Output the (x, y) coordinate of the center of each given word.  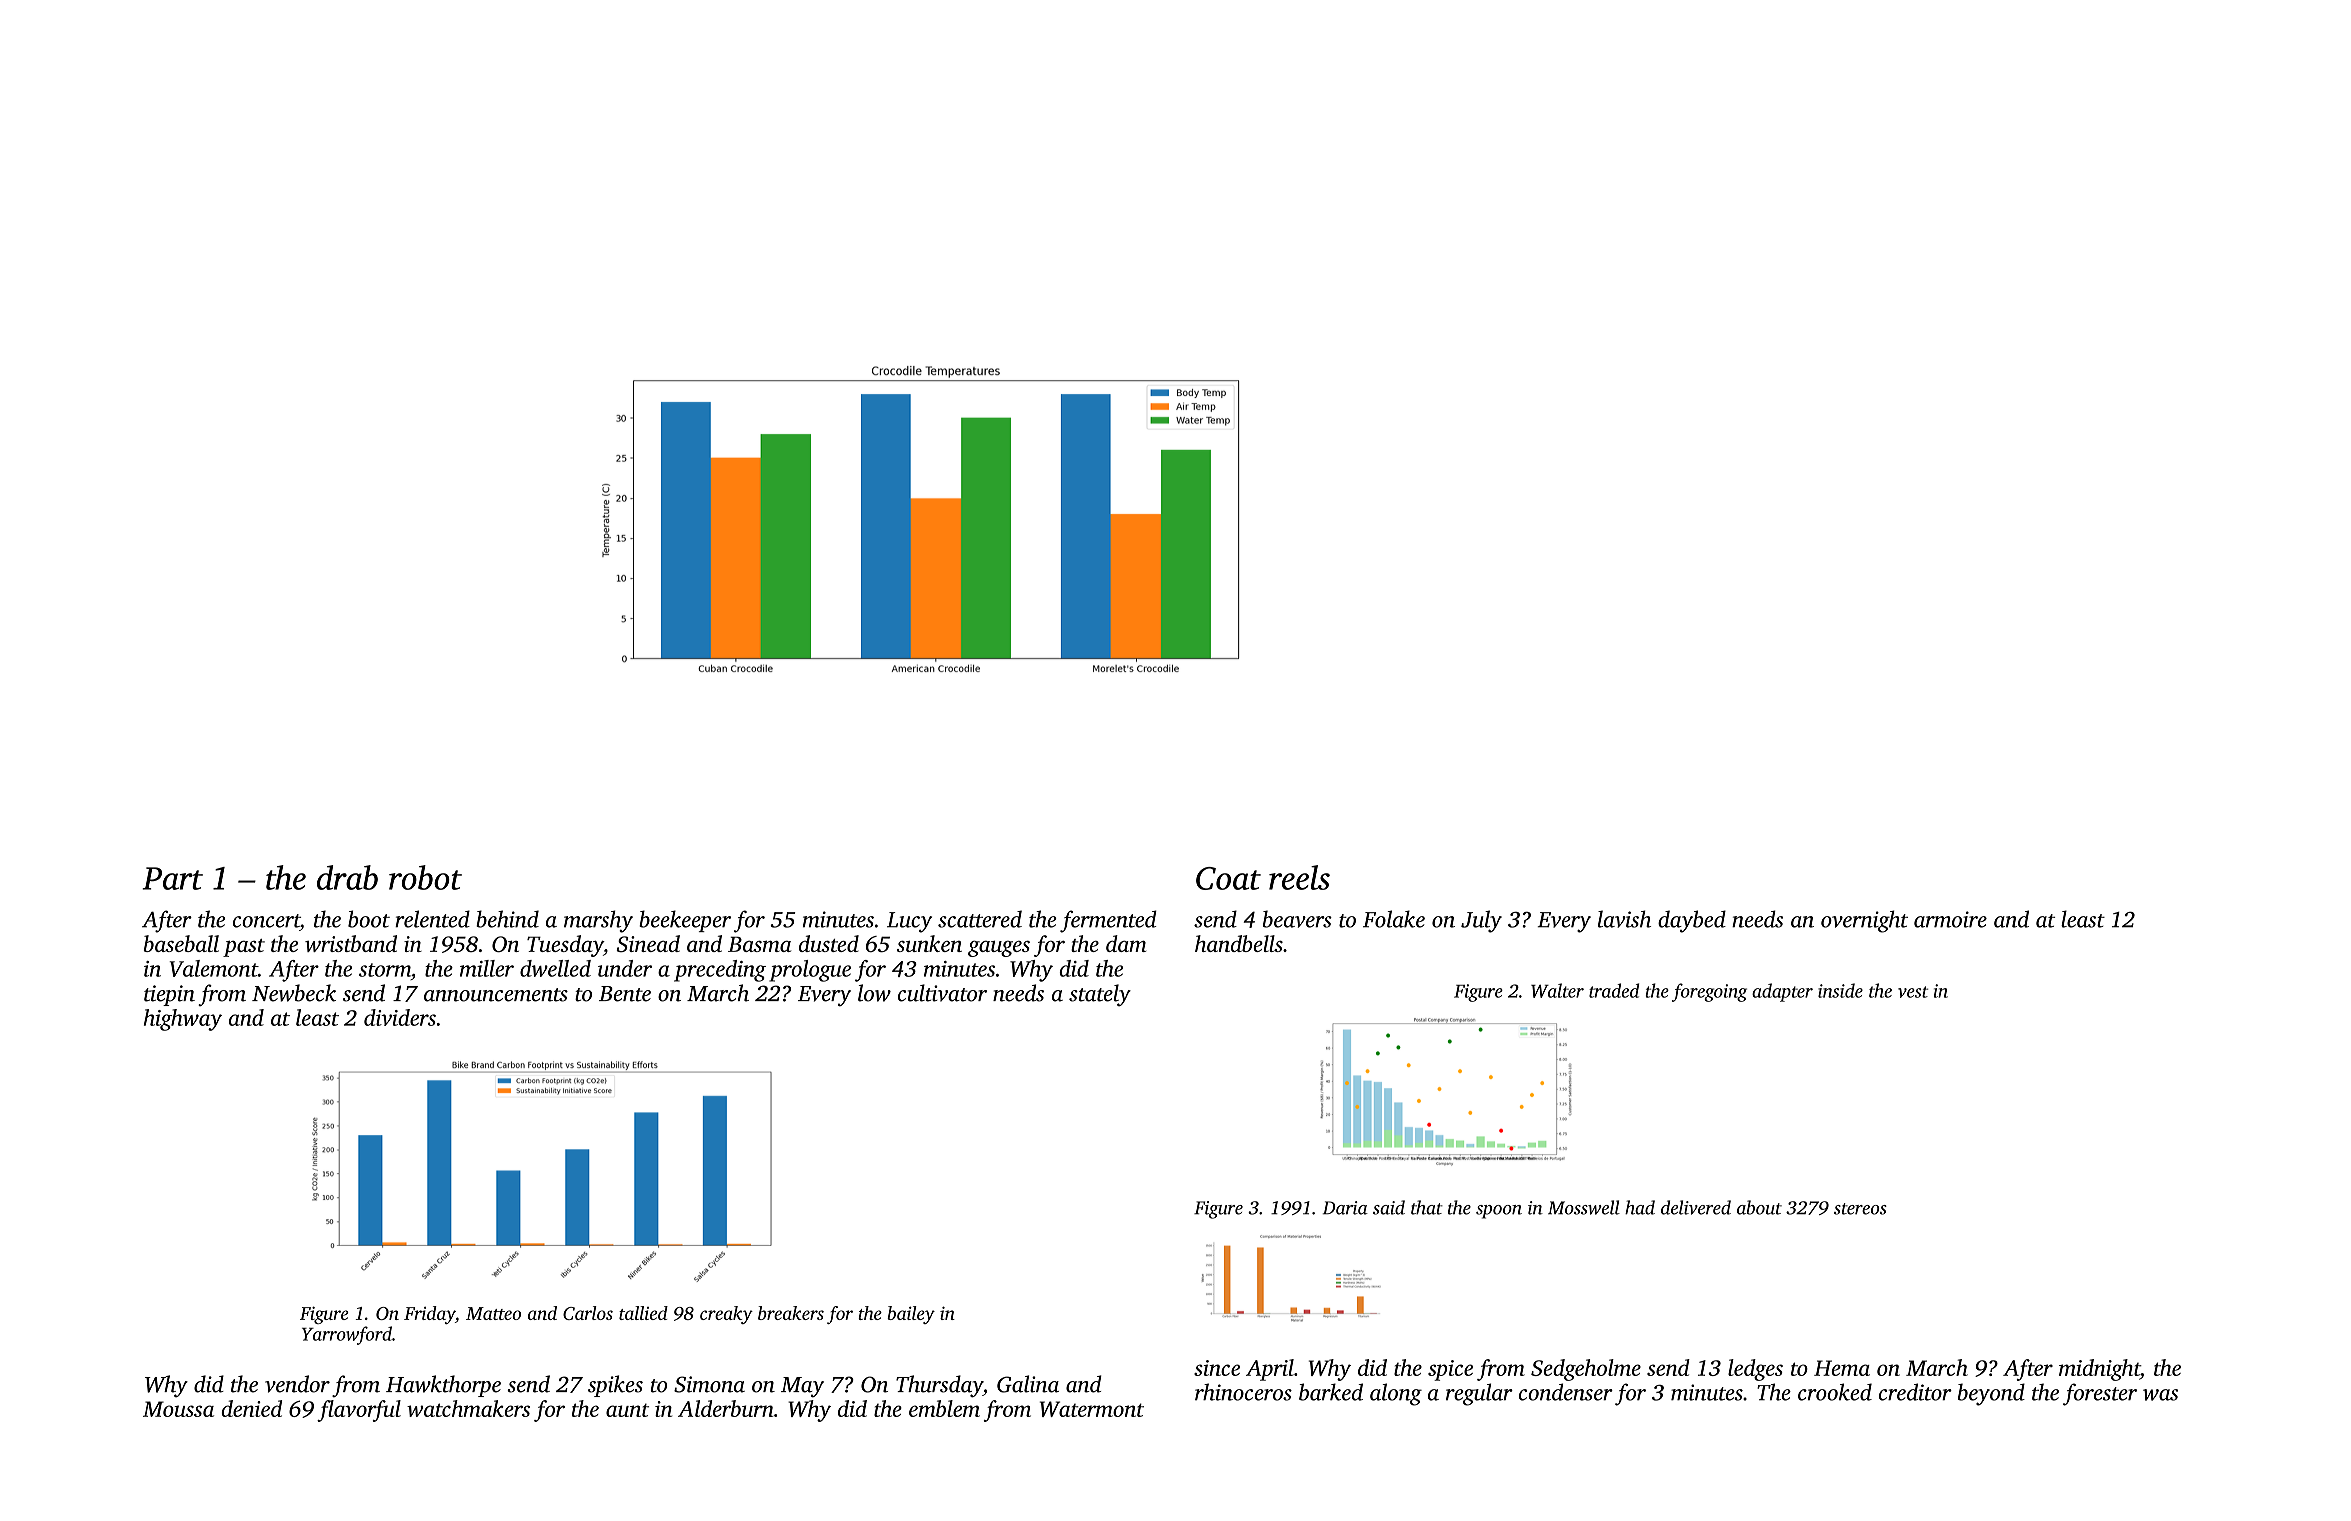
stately (1100, 995)
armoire (1950, 919)
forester (2100, 1394)
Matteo (493, 1313)
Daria (1345, 1208)
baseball (181, 943)
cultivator (942, 993)
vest (1913, 992)
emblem (944, 1408)
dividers (400, 1017)
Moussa (178, 1409)
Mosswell (1584, 1207)
